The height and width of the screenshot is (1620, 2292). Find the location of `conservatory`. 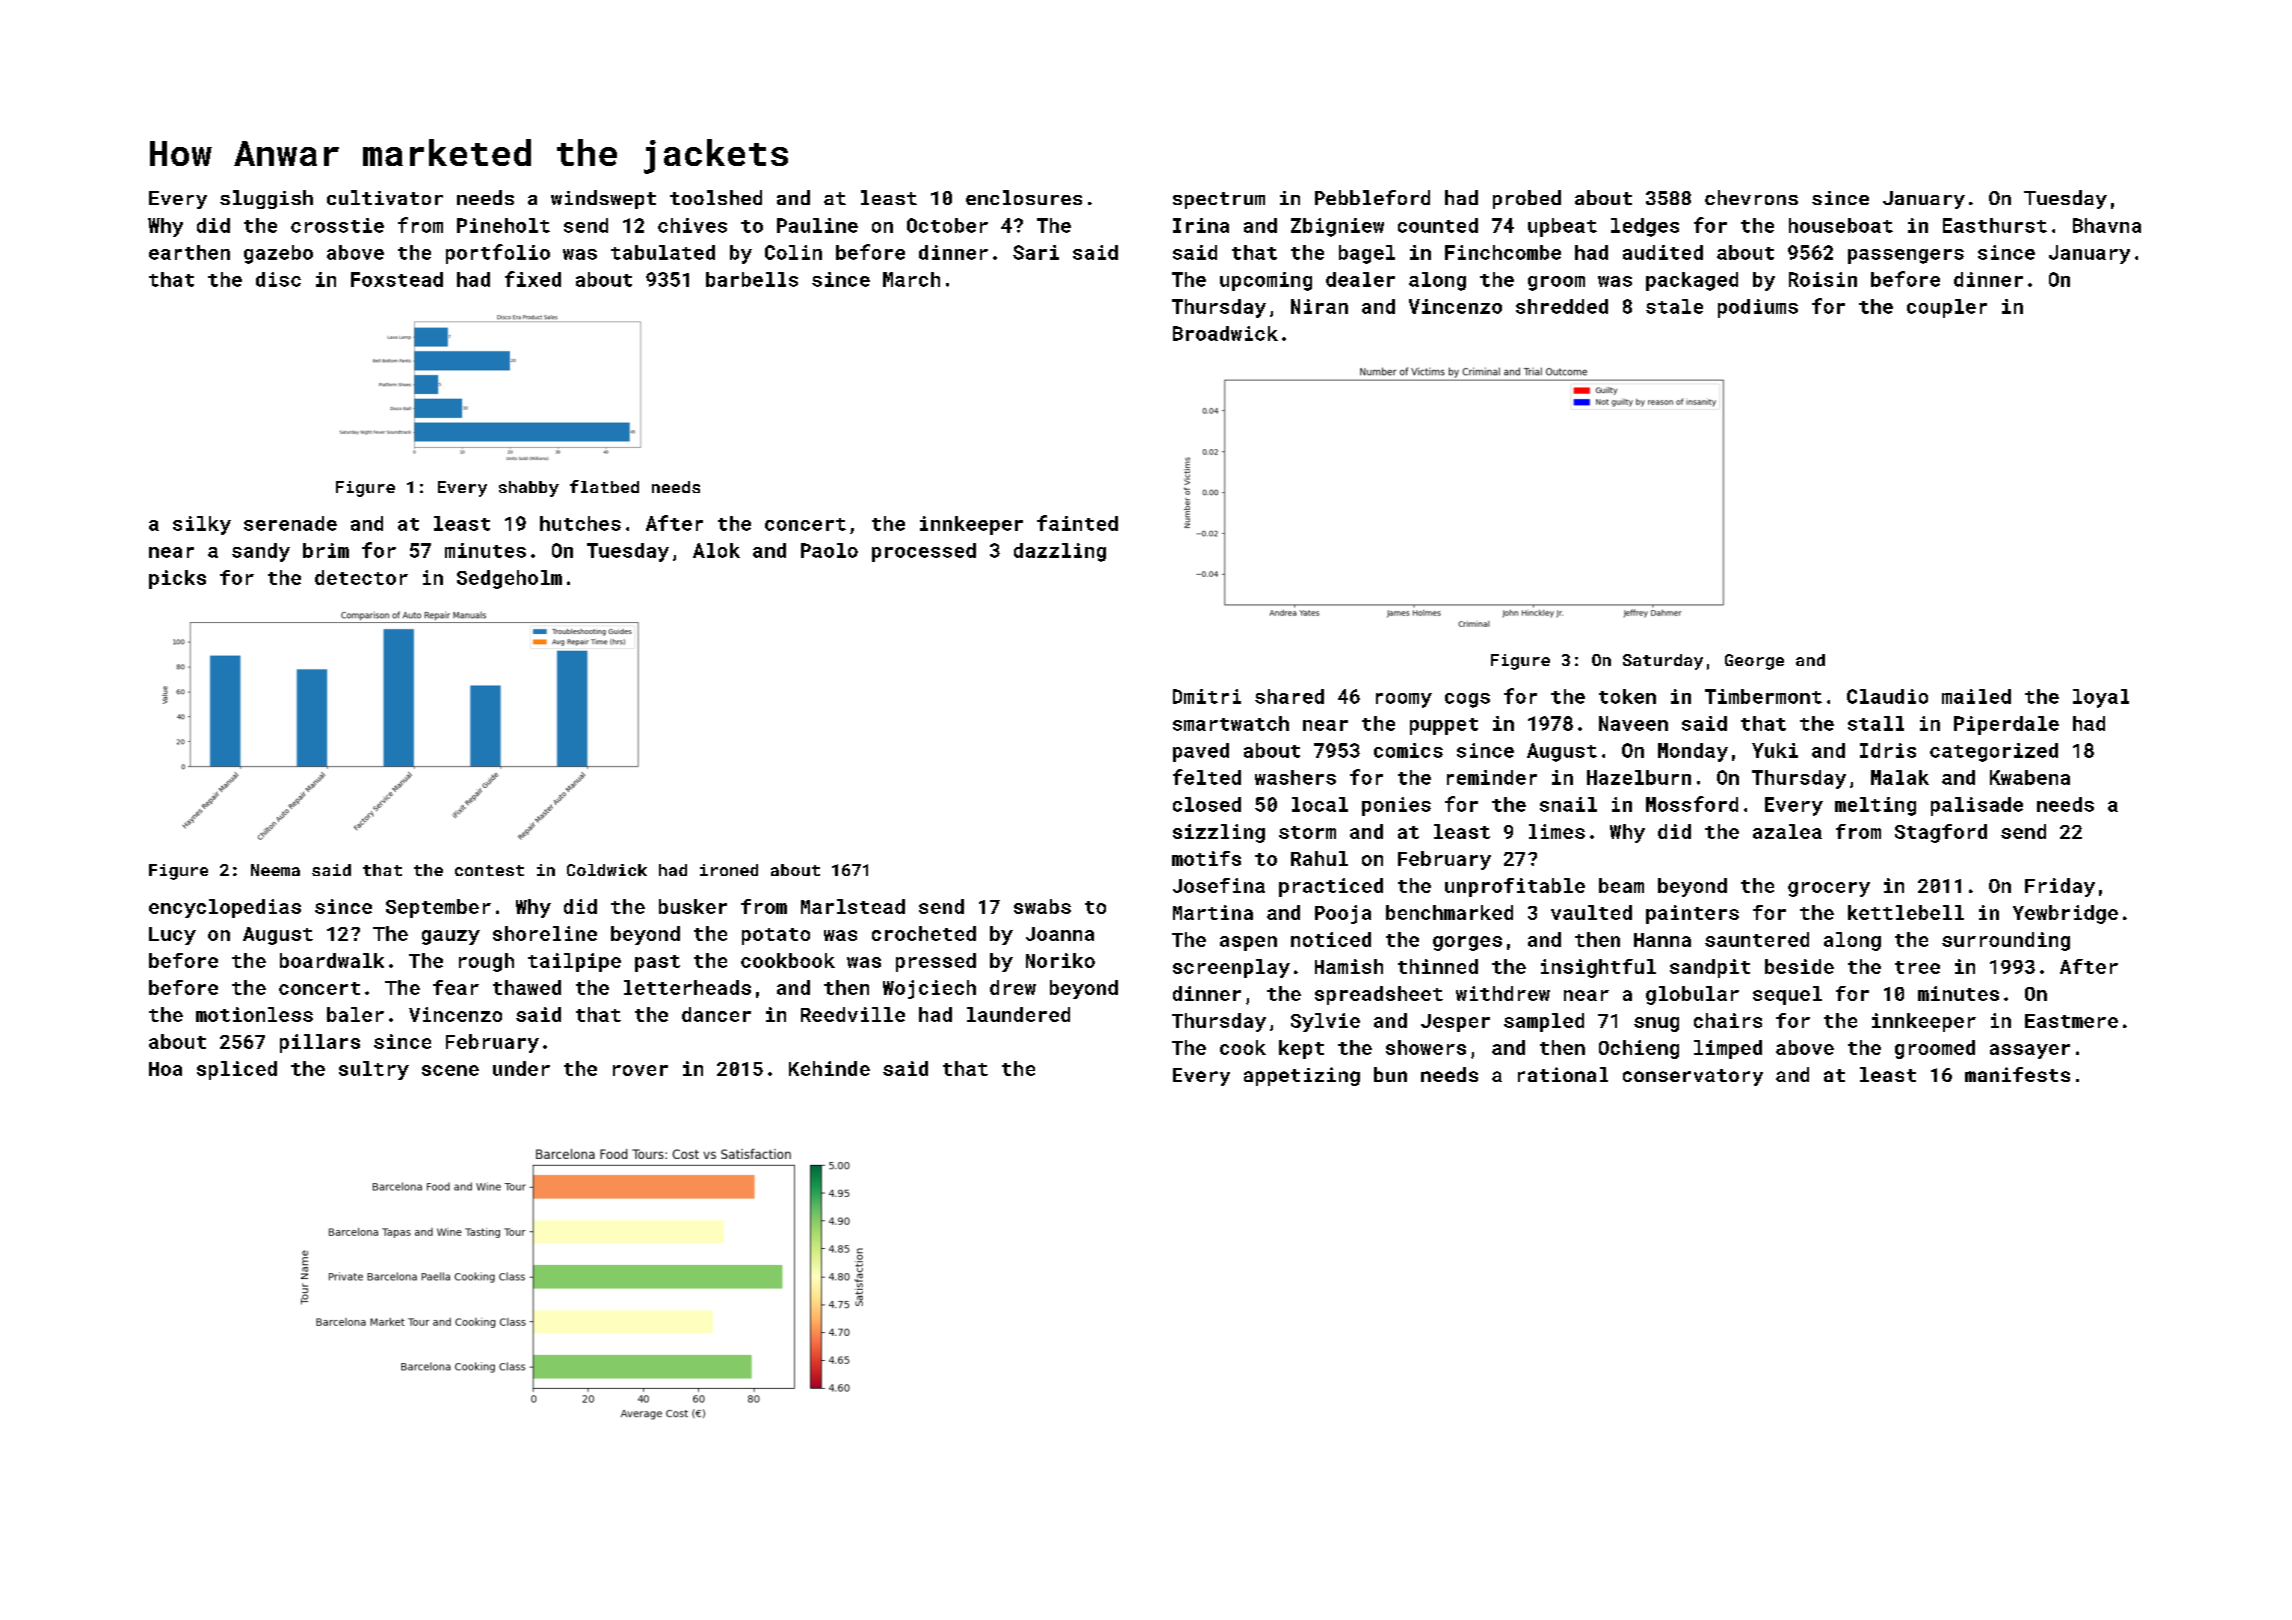

conservatory is located at coordinates (1693, 1077).
